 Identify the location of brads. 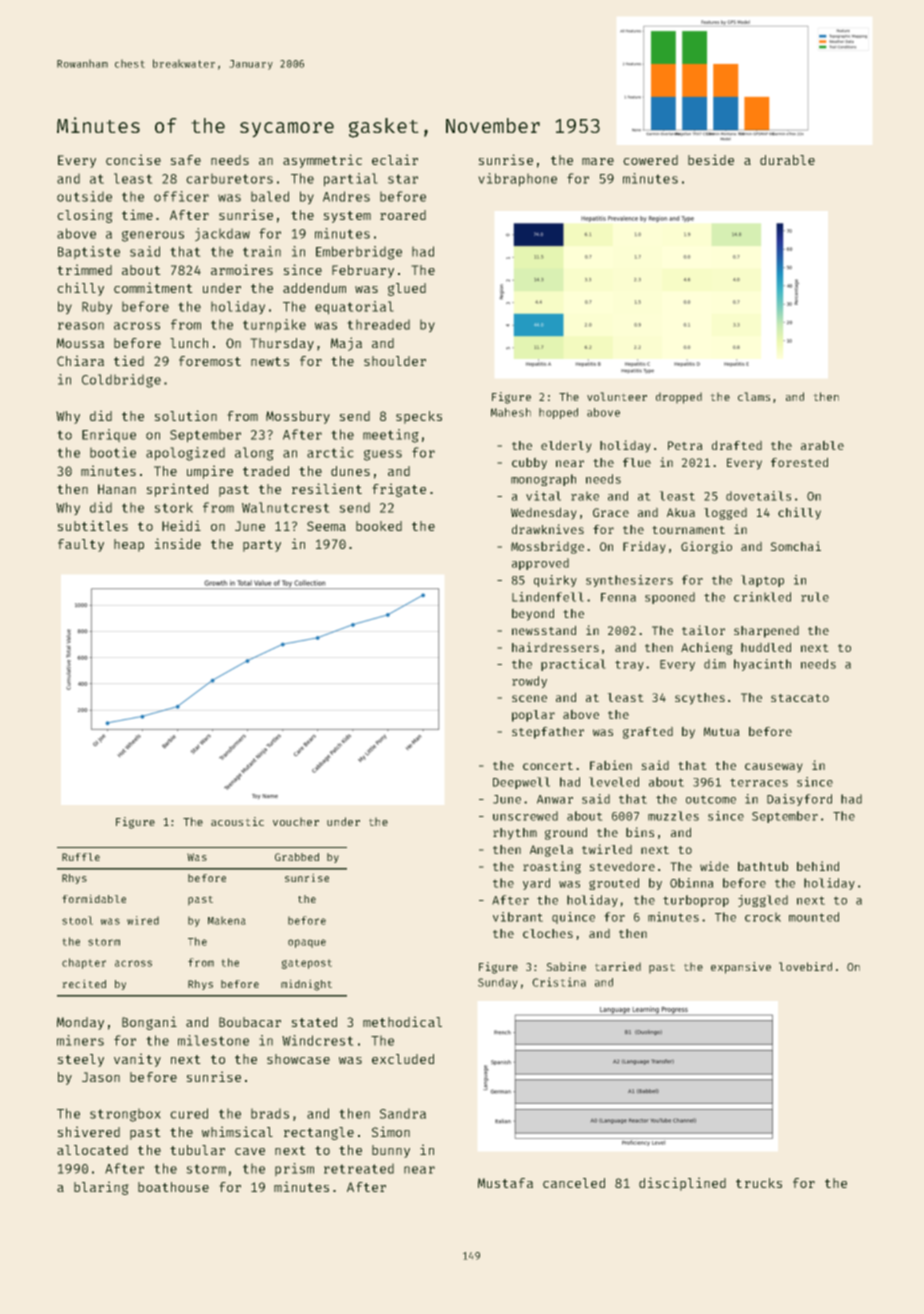
(270, 1113).
